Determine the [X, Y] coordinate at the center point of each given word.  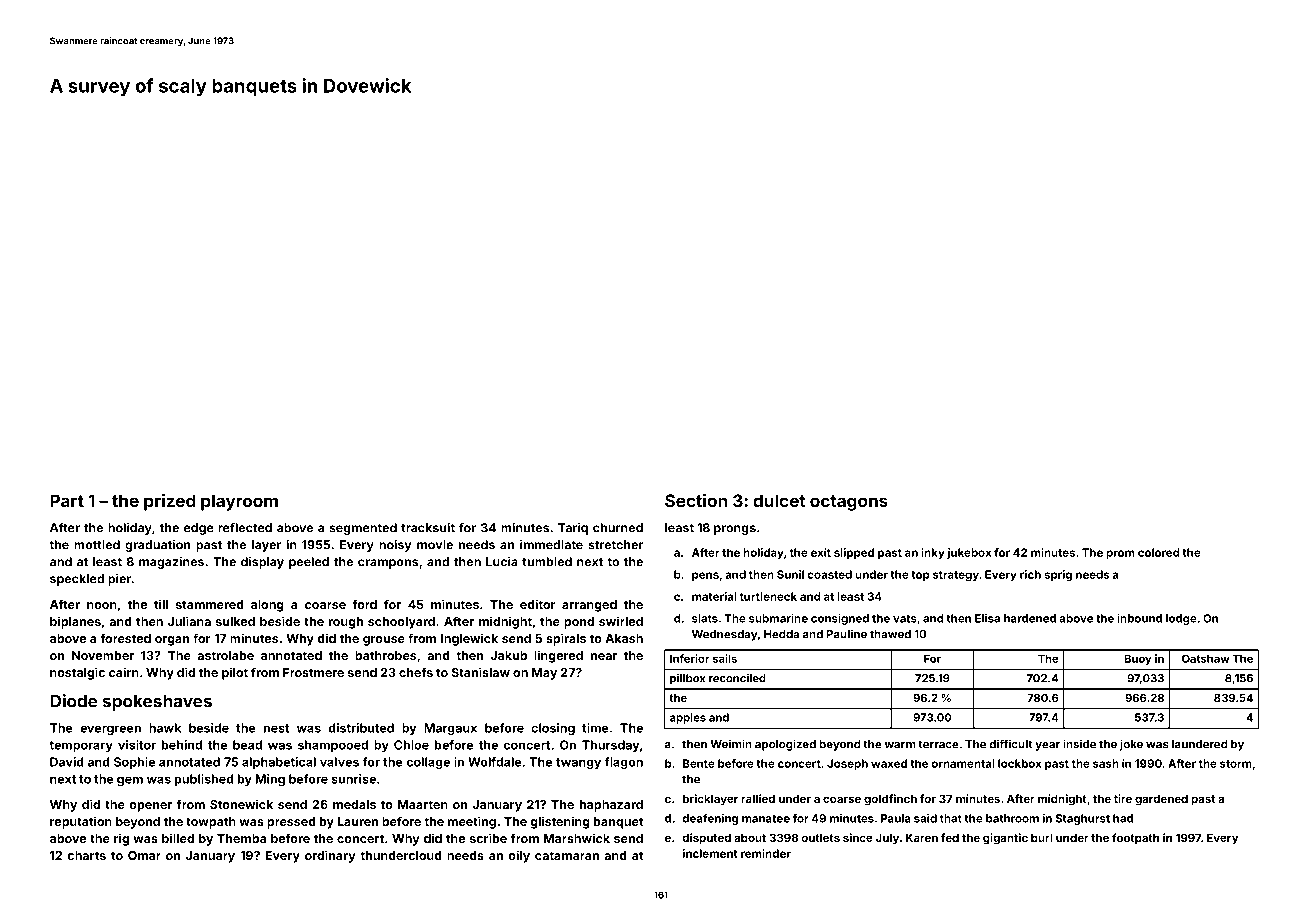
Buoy [1137, 659]
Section [696, 500]
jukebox [969, 553]
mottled [97, 545]
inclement [710, 853]
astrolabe [225, 655]
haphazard [611, 806]
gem [130, 781]
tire [1123, 798]
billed [178, 838]
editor [538, 604]
